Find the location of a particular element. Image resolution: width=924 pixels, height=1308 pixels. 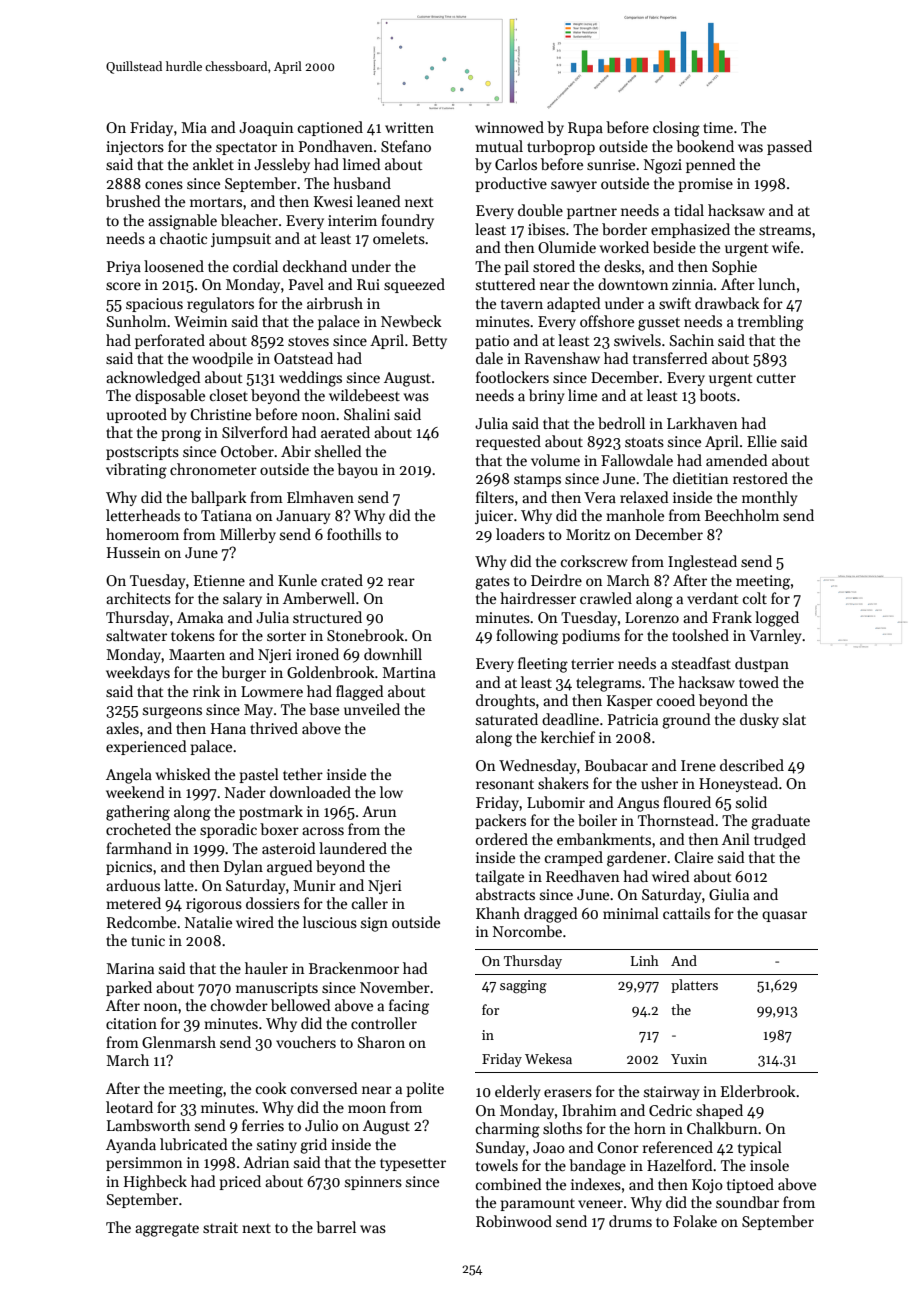

Glenmarsh is located at coordinates (179, 1042).
